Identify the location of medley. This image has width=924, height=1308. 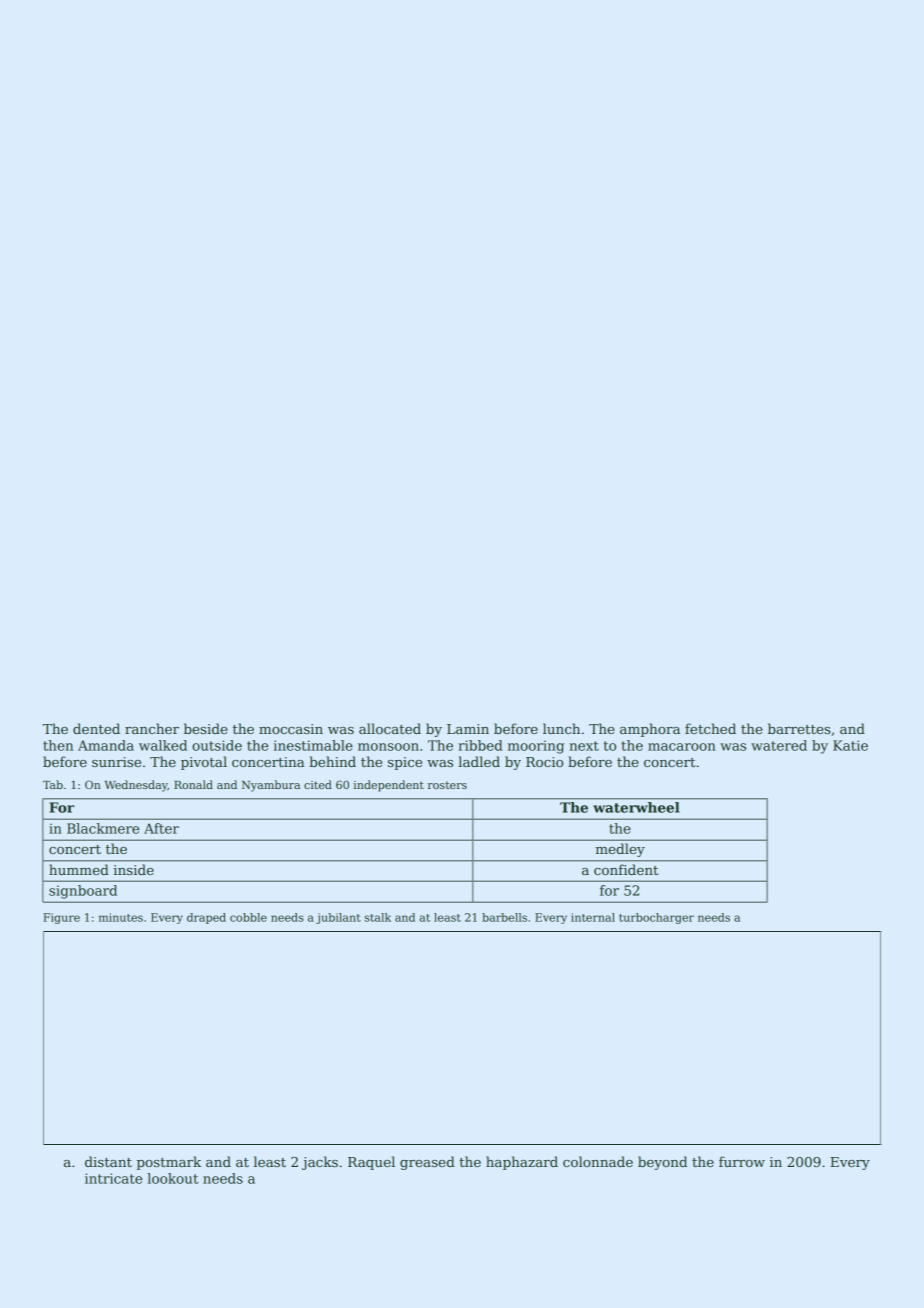
(620, 850).
